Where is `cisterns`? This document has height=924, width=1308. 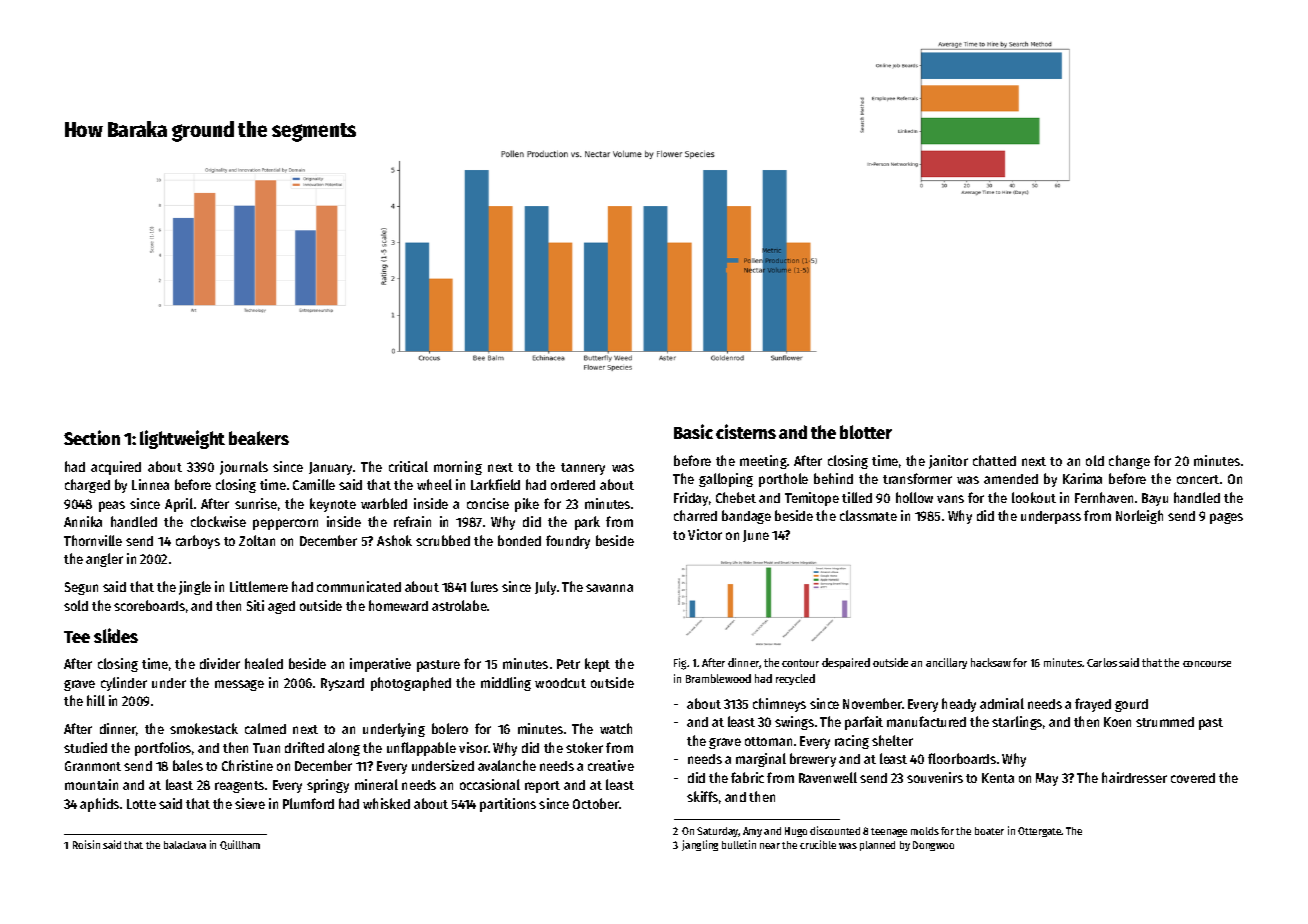
cisterns is located at coordinates (746, 431).
